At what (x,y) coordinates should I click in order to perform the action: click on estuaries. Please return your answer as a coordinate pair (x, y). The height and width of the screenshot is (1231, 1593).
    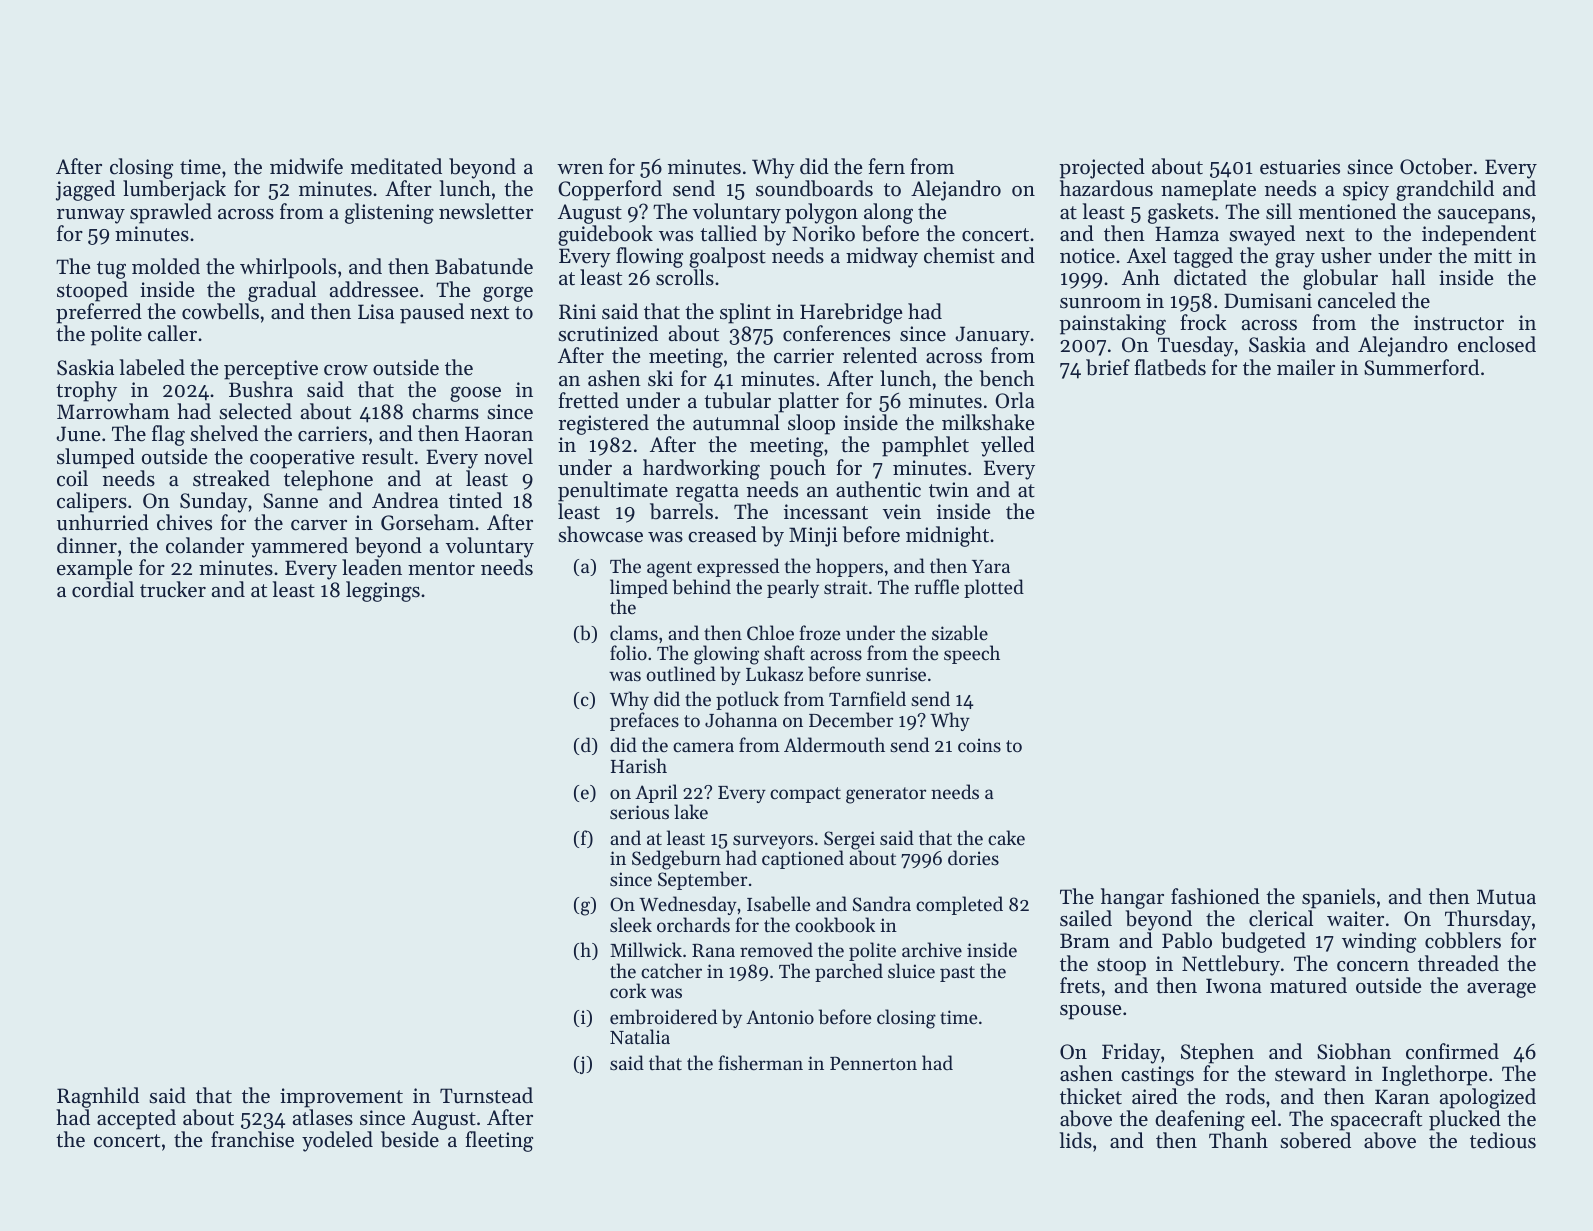
    Looking at the image, I should click on (1300, 167).
